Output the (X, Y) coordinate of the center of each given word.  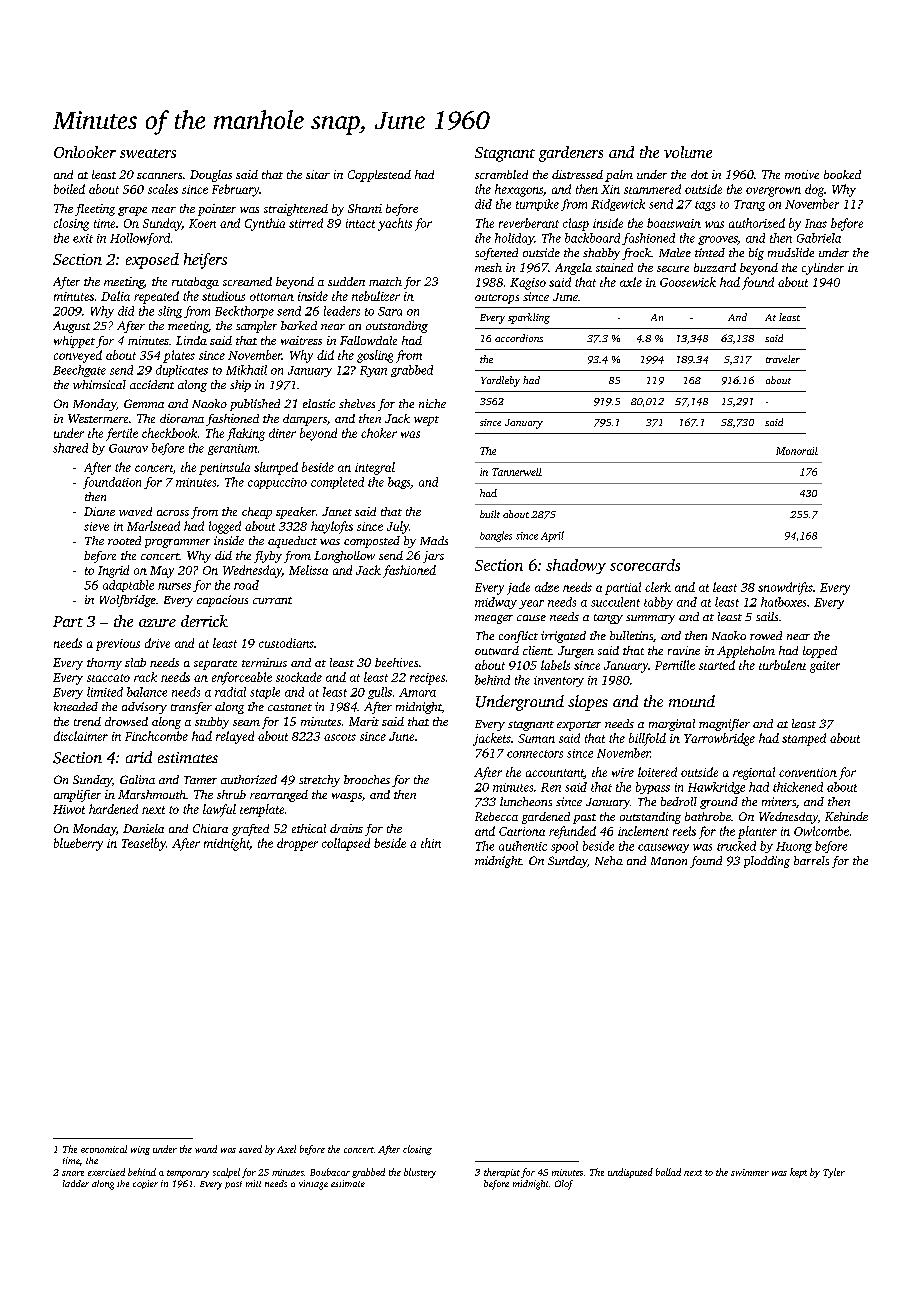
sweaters (148, 153)
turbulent (782, 665)
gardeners (571, 154)
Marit (364, 721)
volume (688, 152)
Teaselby (144, 844)
